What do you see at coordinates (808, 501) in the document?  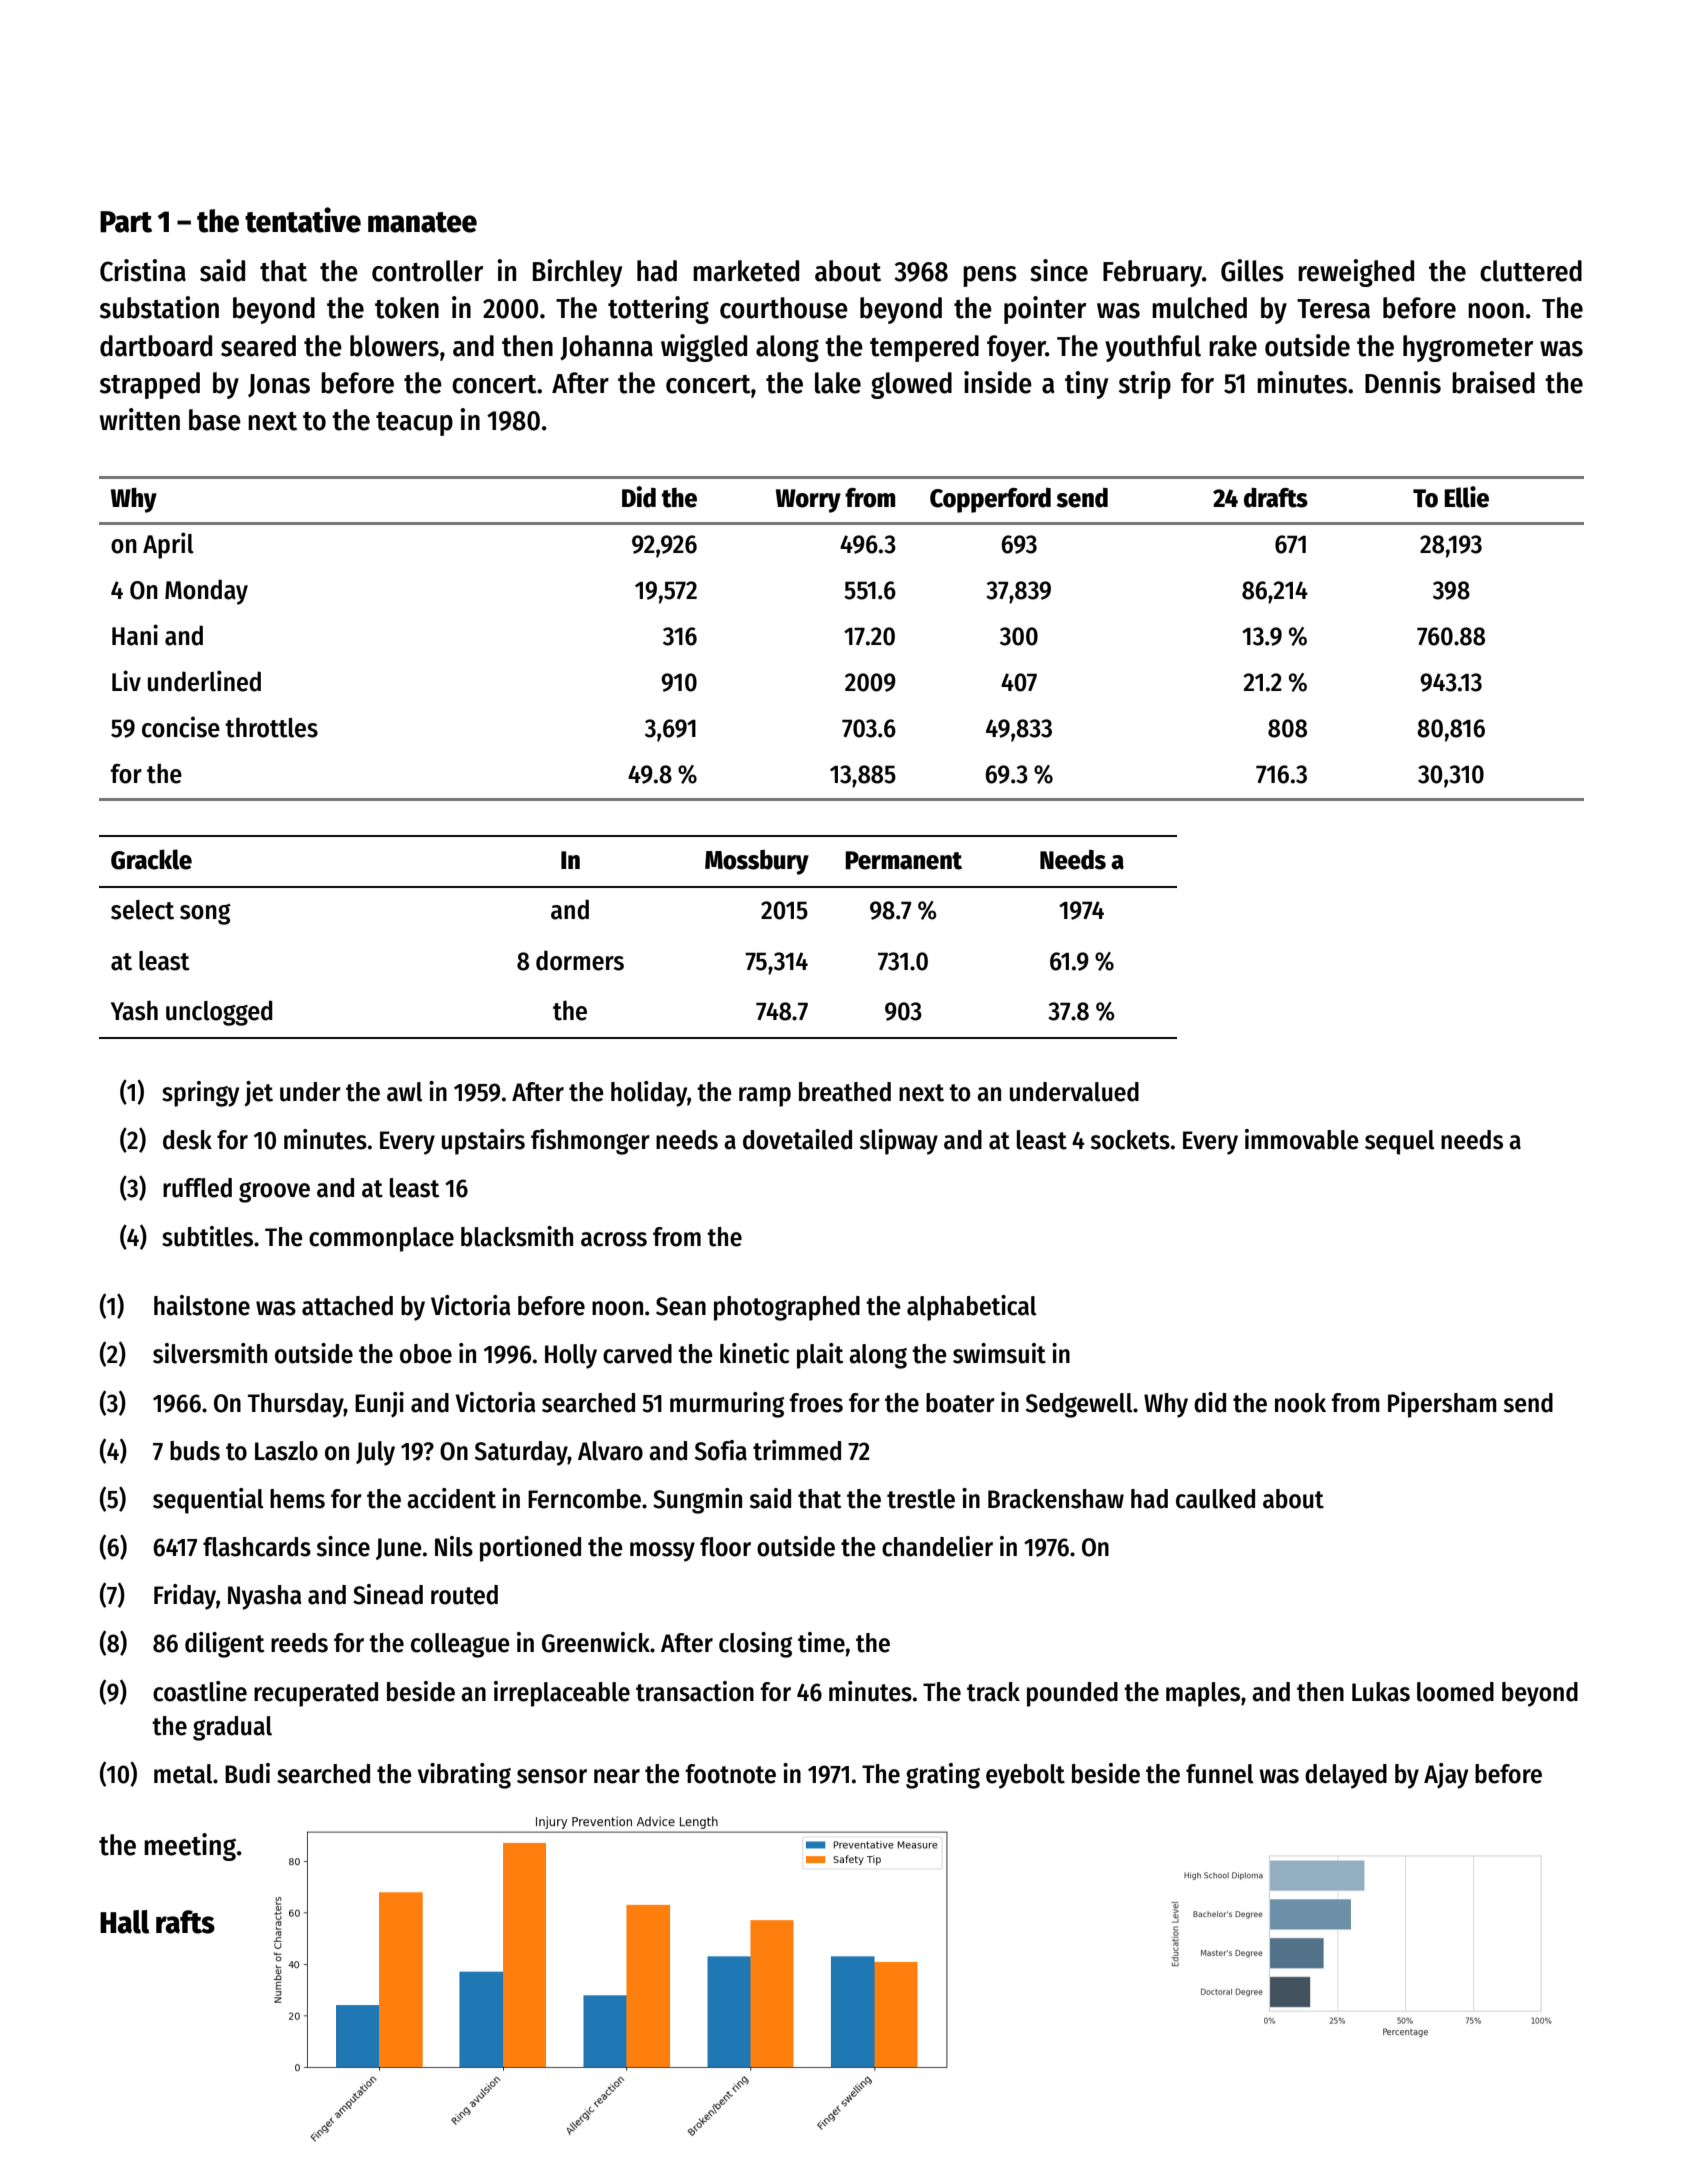 I see `Worry` at bounding box center [808, 501].
